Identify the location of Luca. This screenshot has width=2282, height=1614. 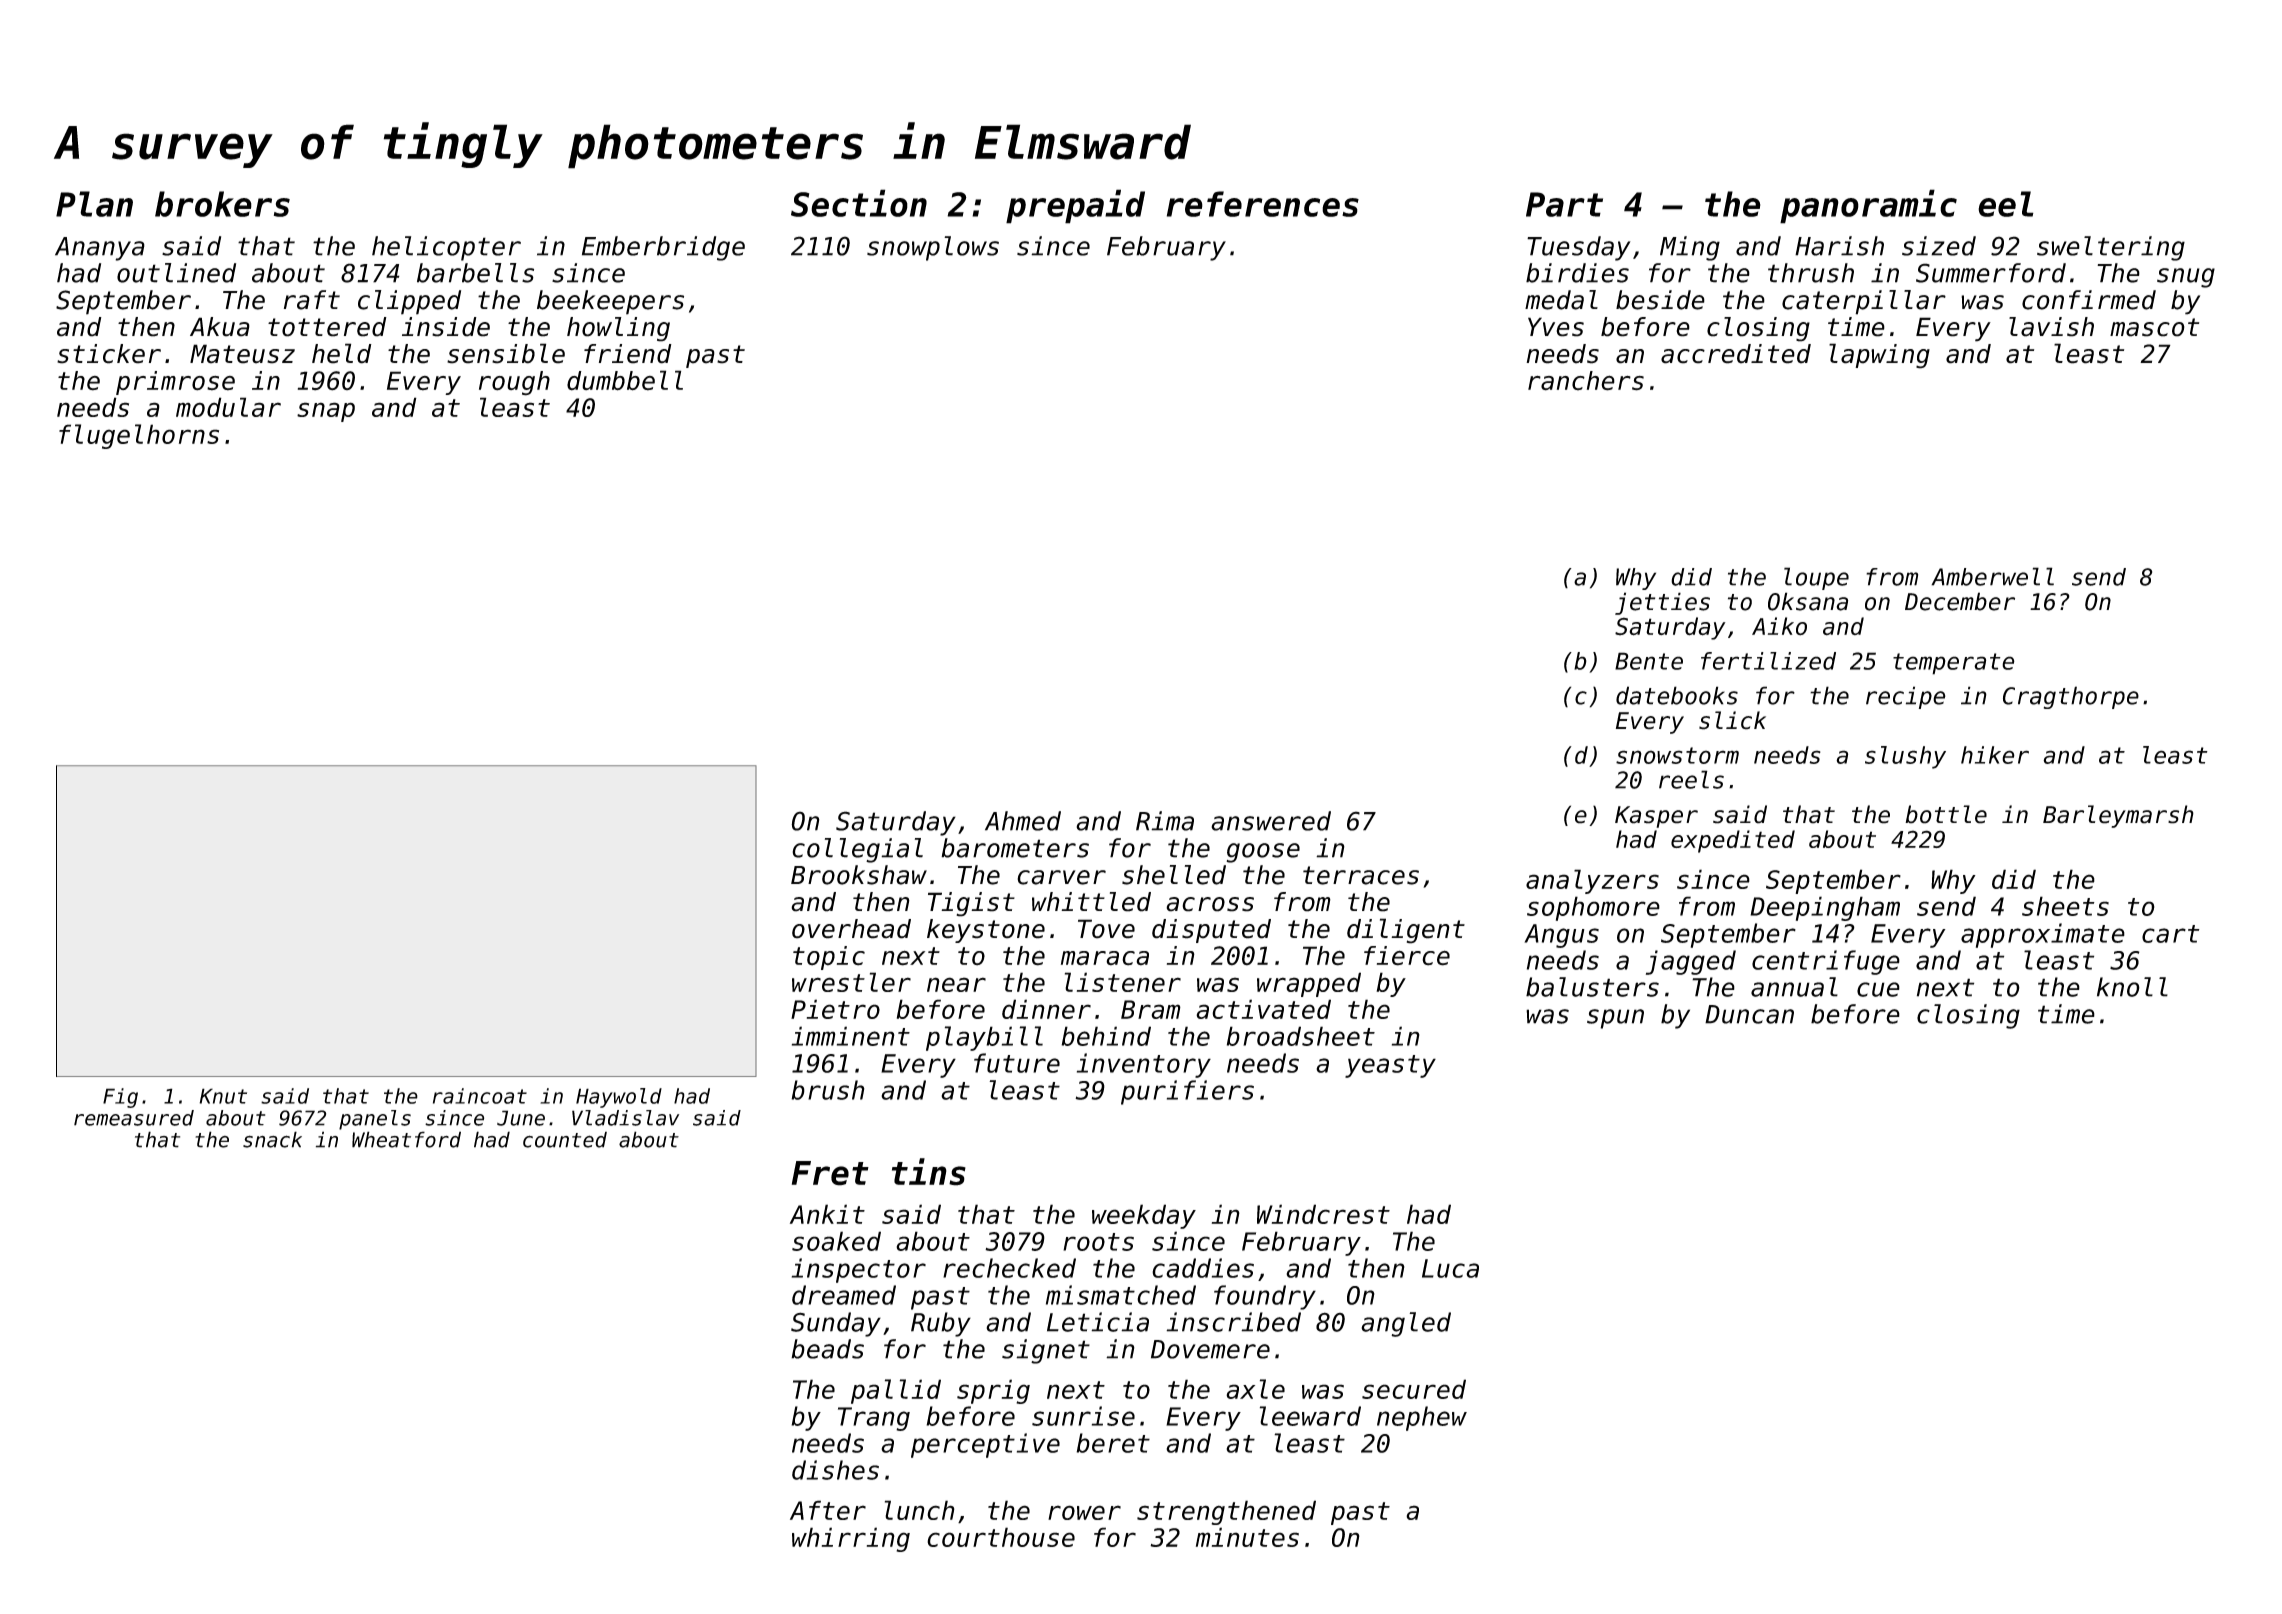
(1450, 1268).
